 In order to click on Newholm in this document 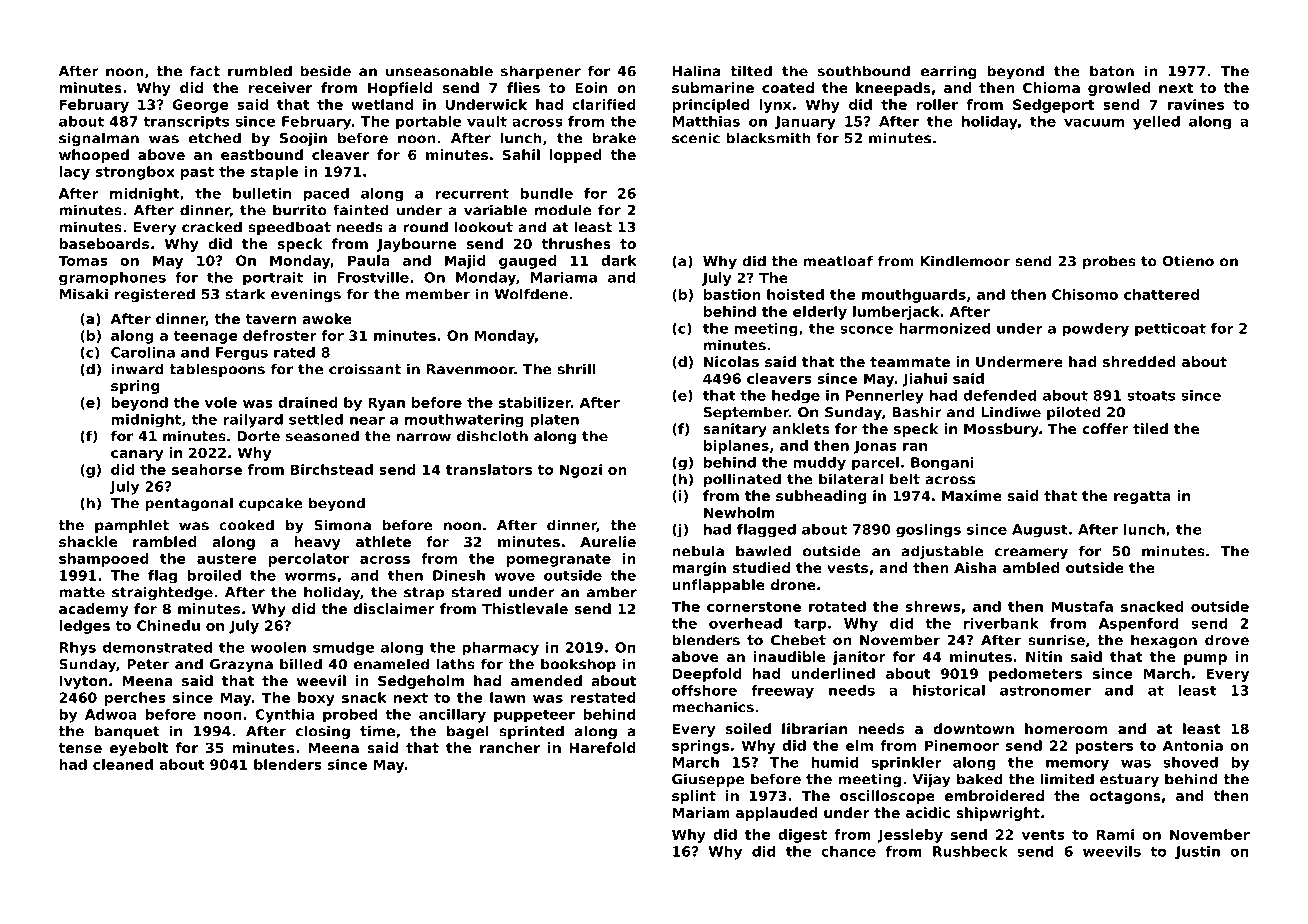, I will do `click(739, 512)`.
